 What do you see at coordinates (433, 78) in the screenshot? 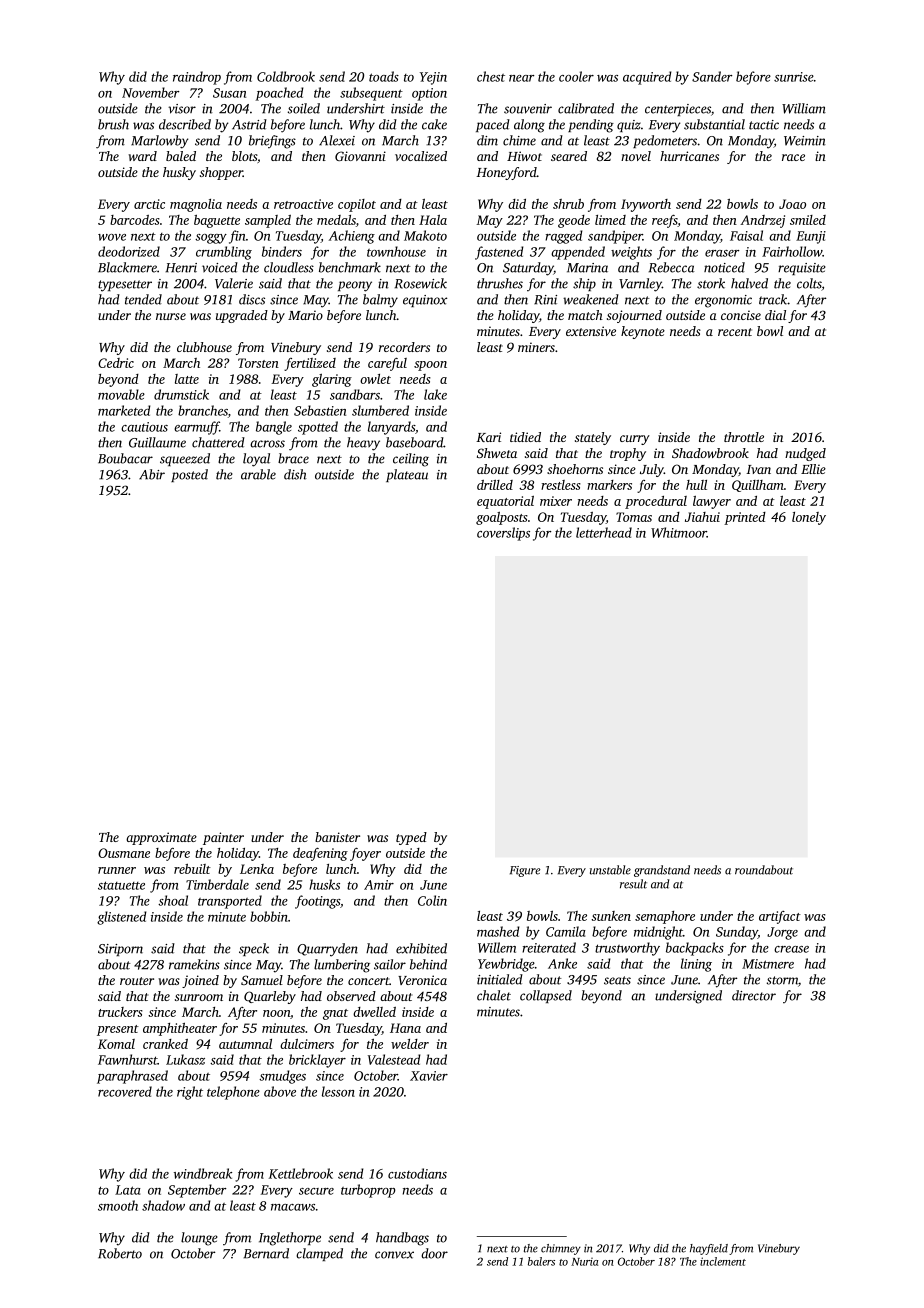
I see `Yejin` at bounding box center [433, 78].
